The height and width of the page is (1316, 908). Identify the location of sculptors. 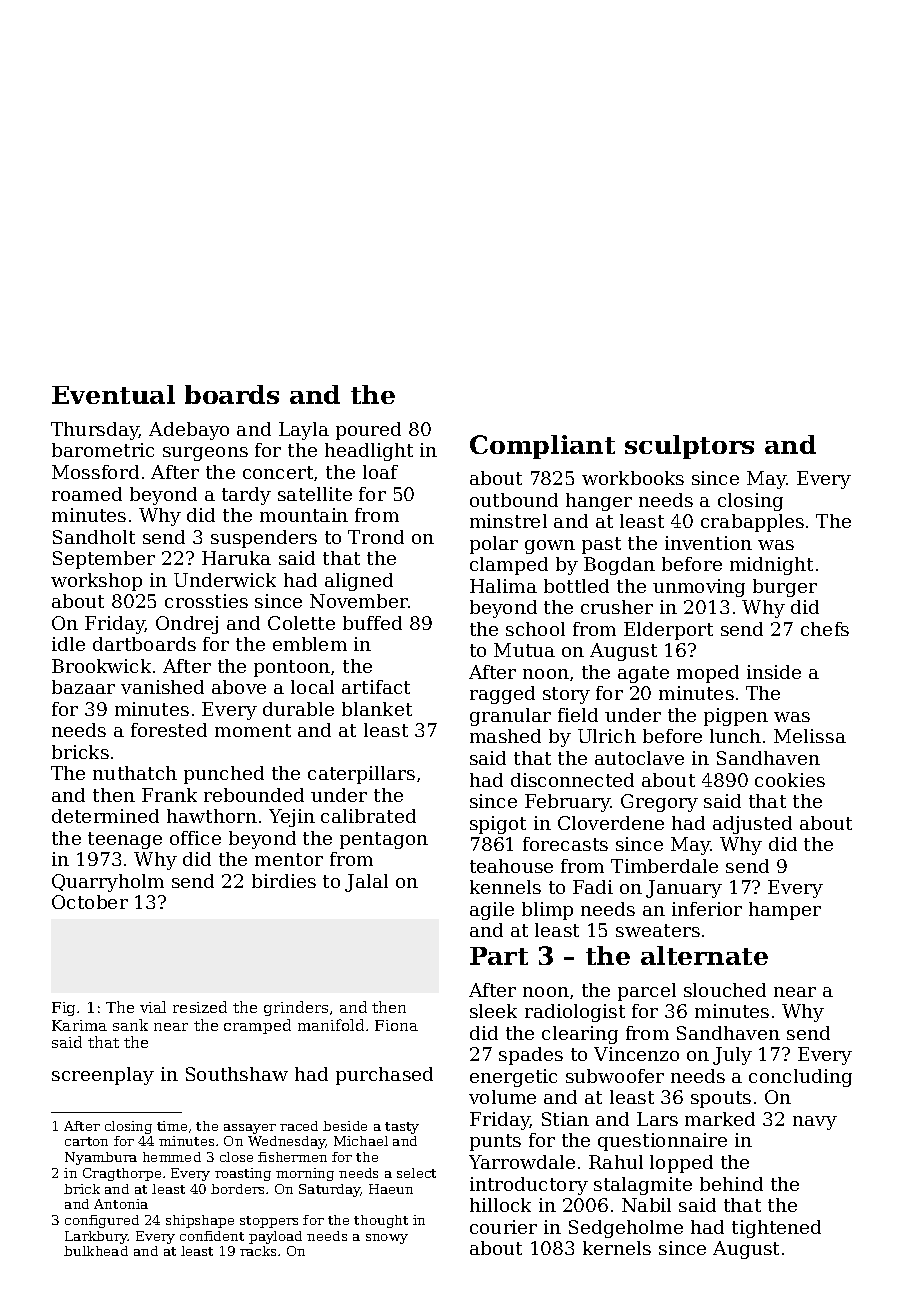
(689, 447).
